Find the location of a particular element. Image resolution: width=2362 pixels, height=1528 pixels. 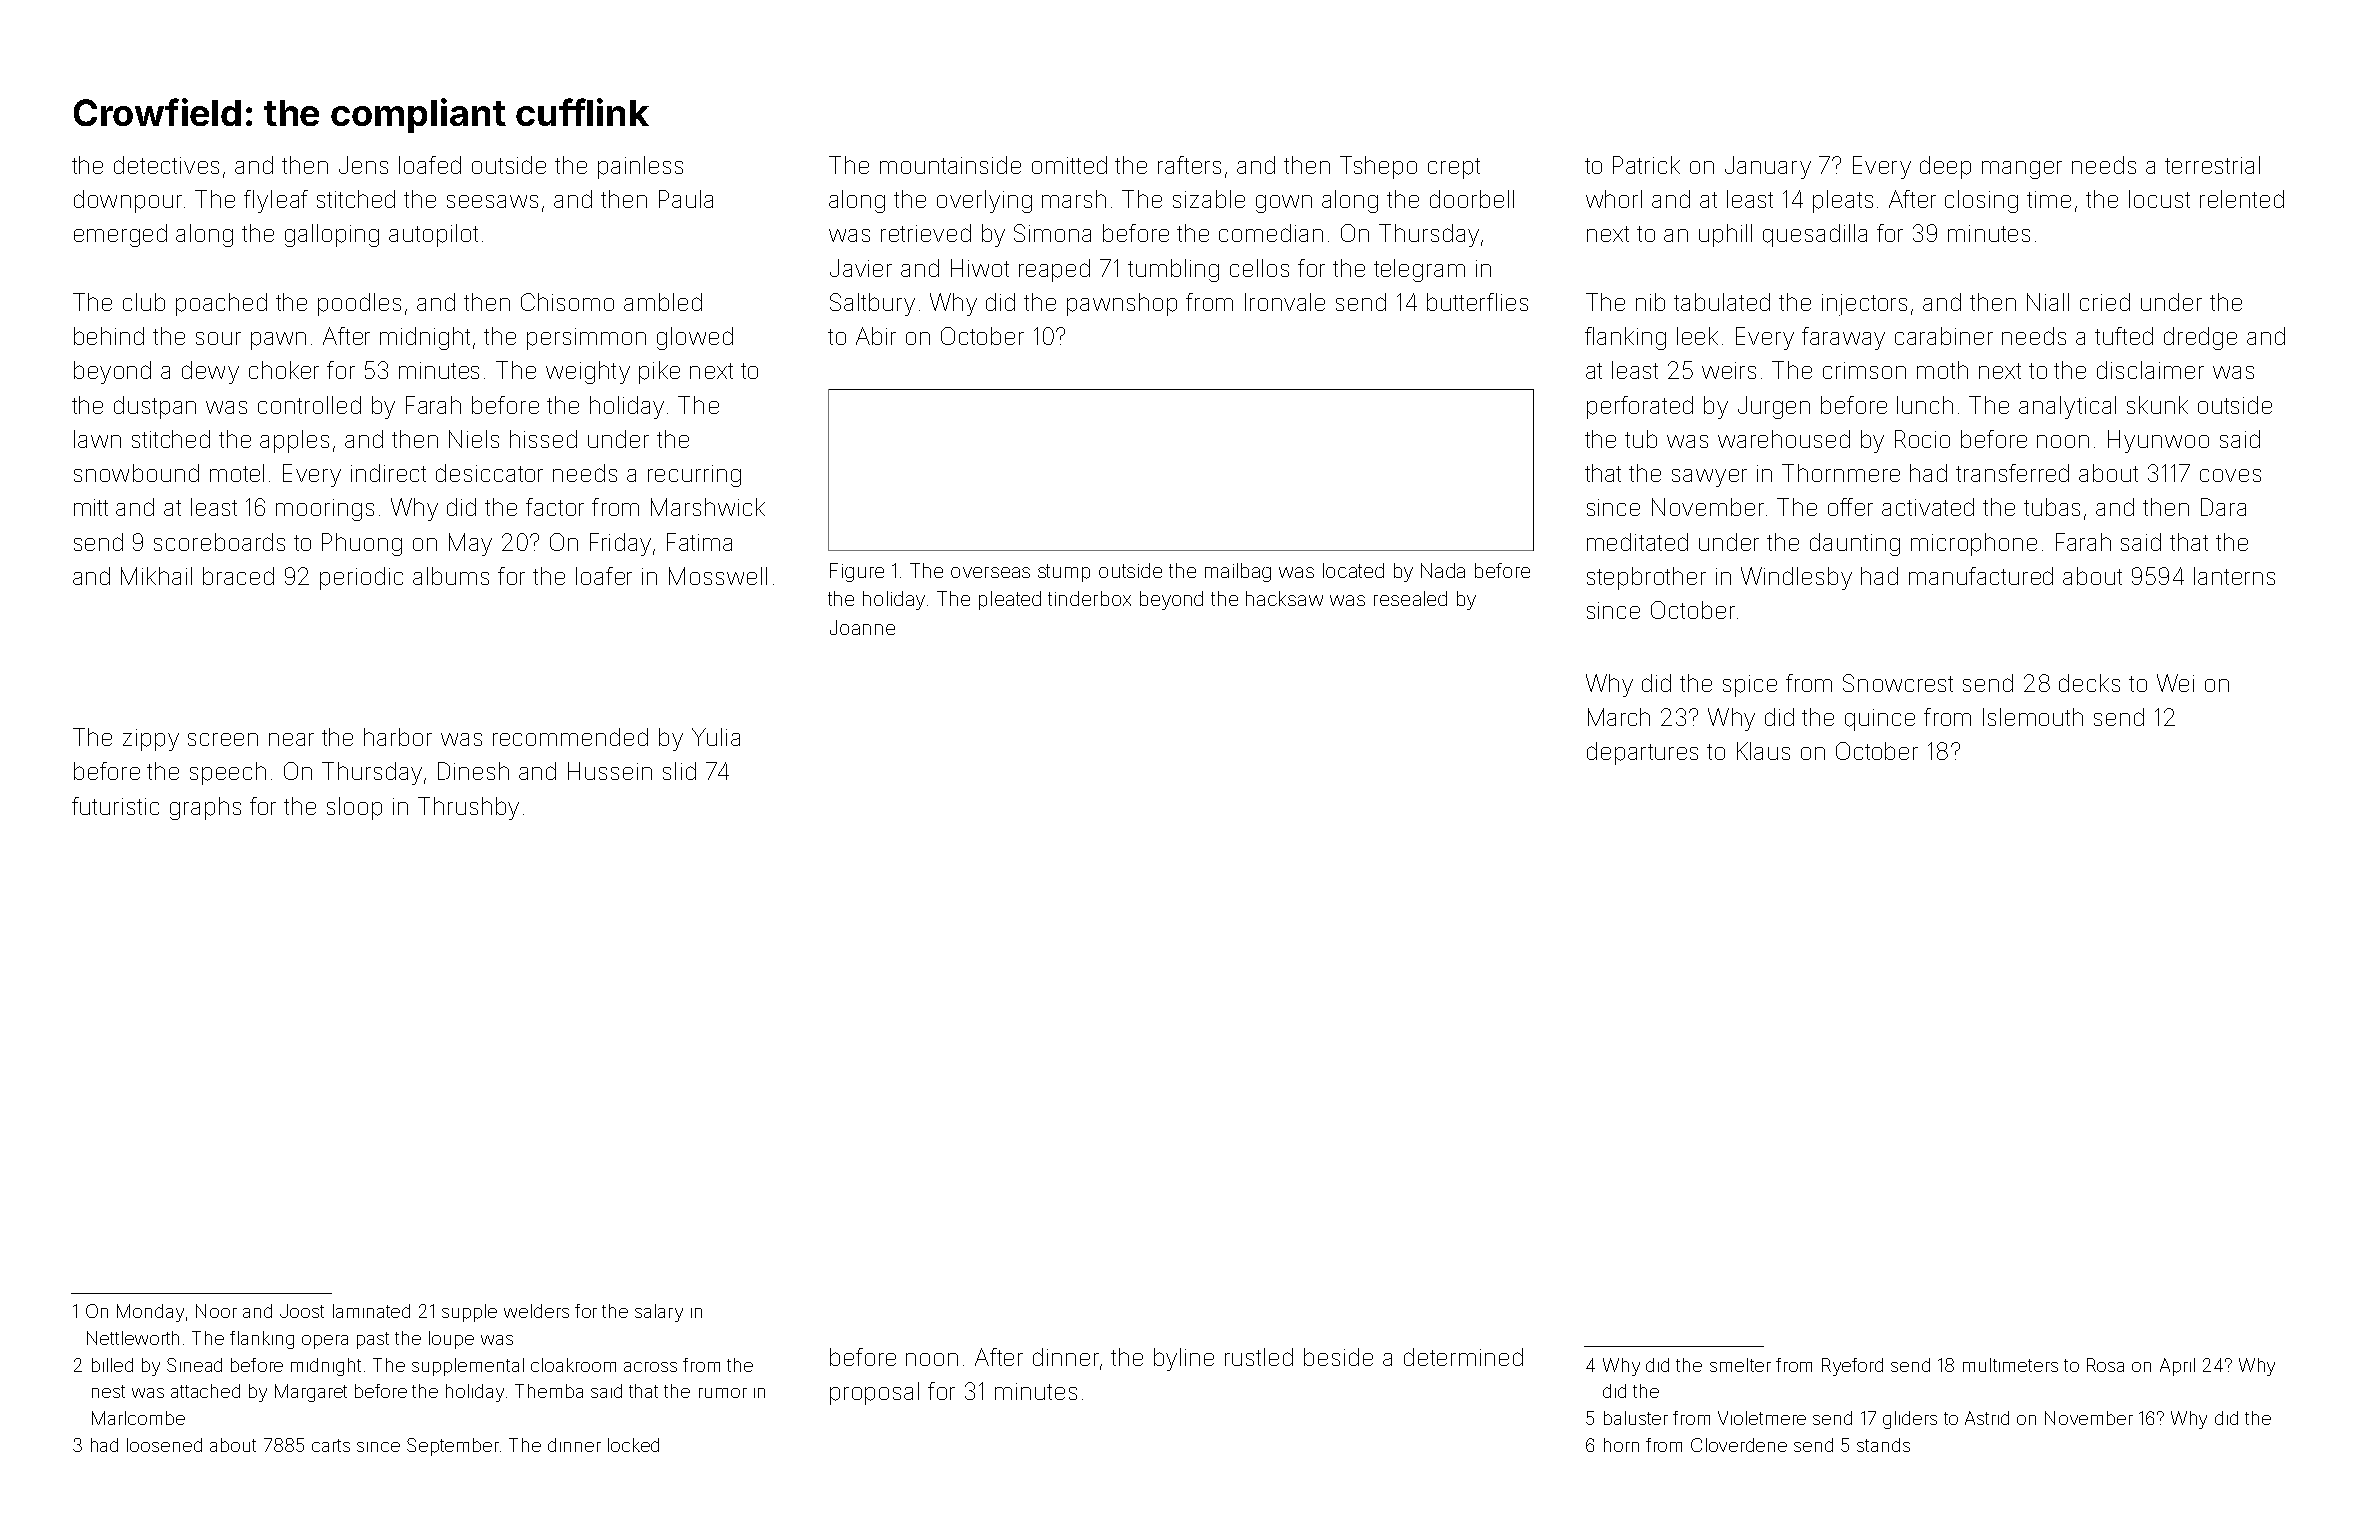

Figure is located at coordinates (857, 572).
